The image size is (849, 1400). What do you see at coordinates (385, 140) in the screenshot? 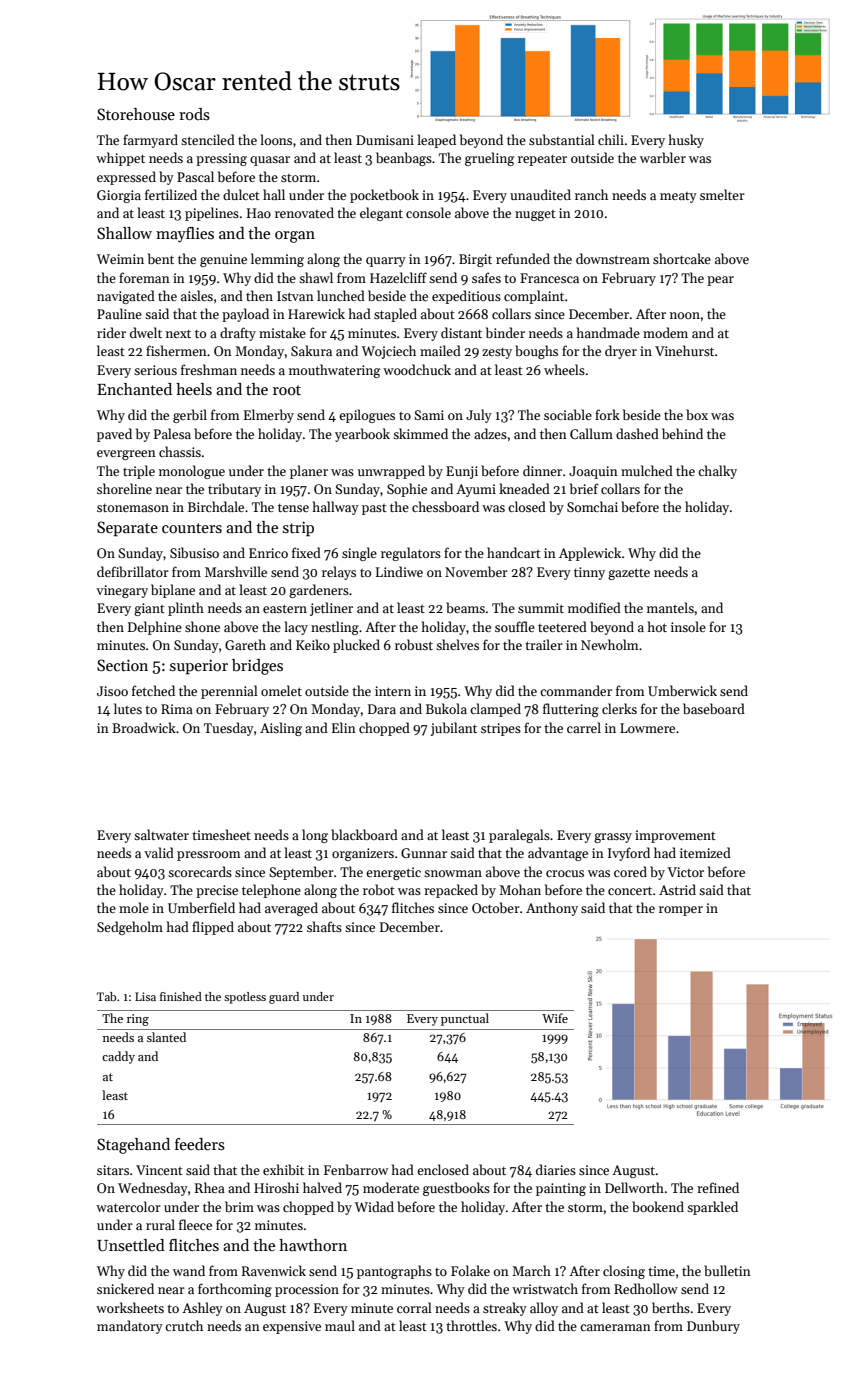
I see `Dumisani` at bounding box center [385, 140].
